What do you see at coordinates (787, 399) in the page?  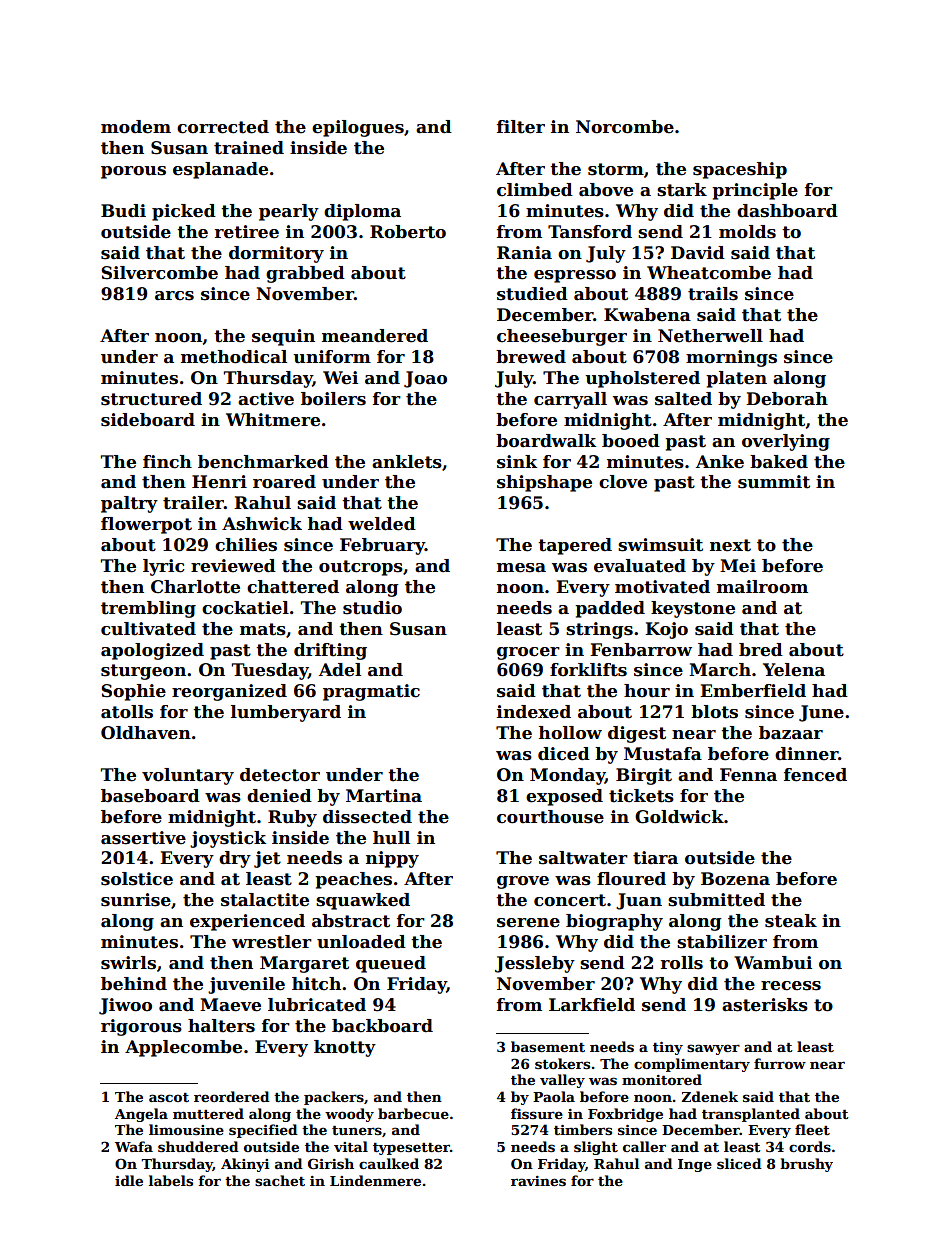 I see `Deborah` at bounding box center [787, 399].
